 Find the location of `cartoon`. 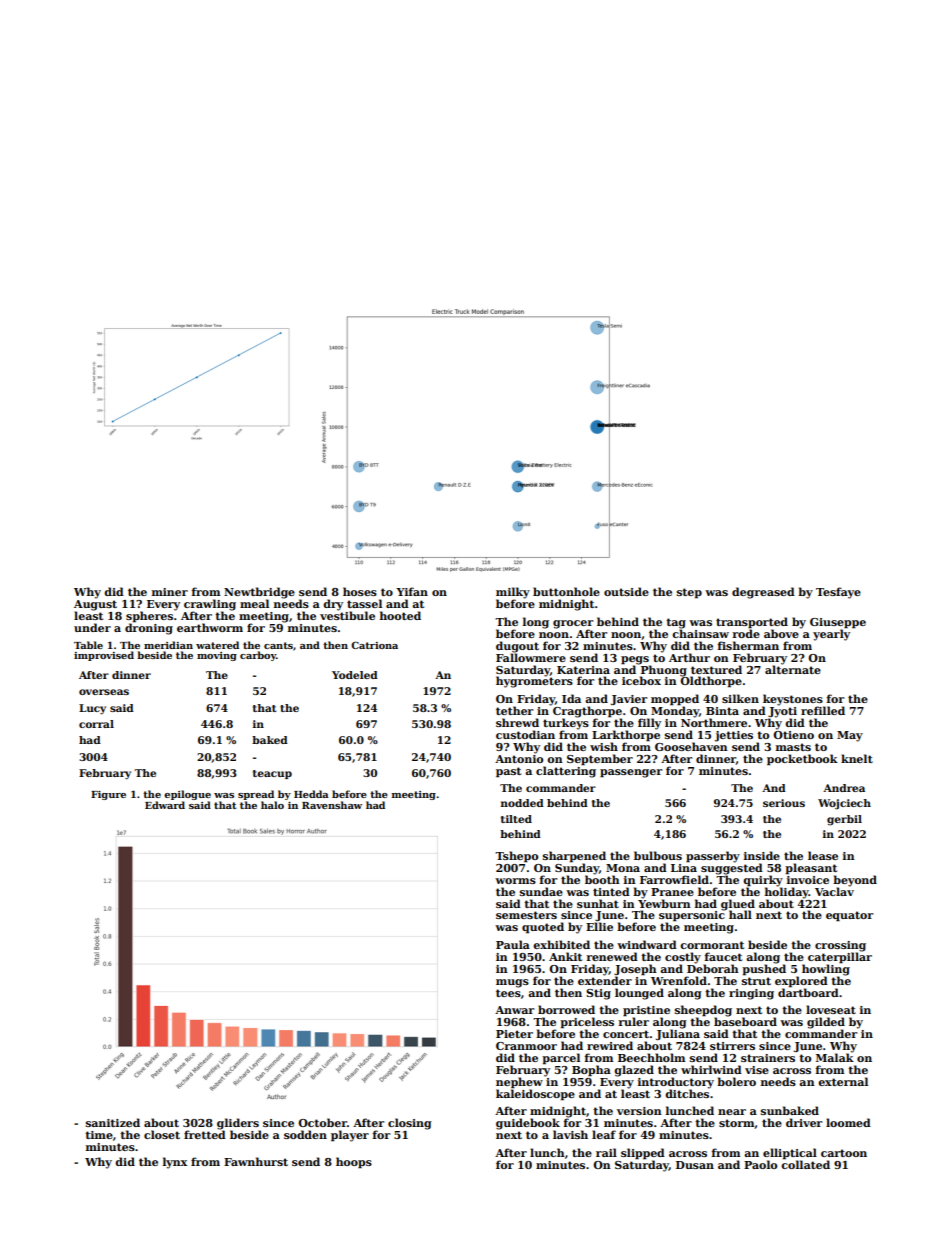

cartoon is located at coordinates (844, 1153).
